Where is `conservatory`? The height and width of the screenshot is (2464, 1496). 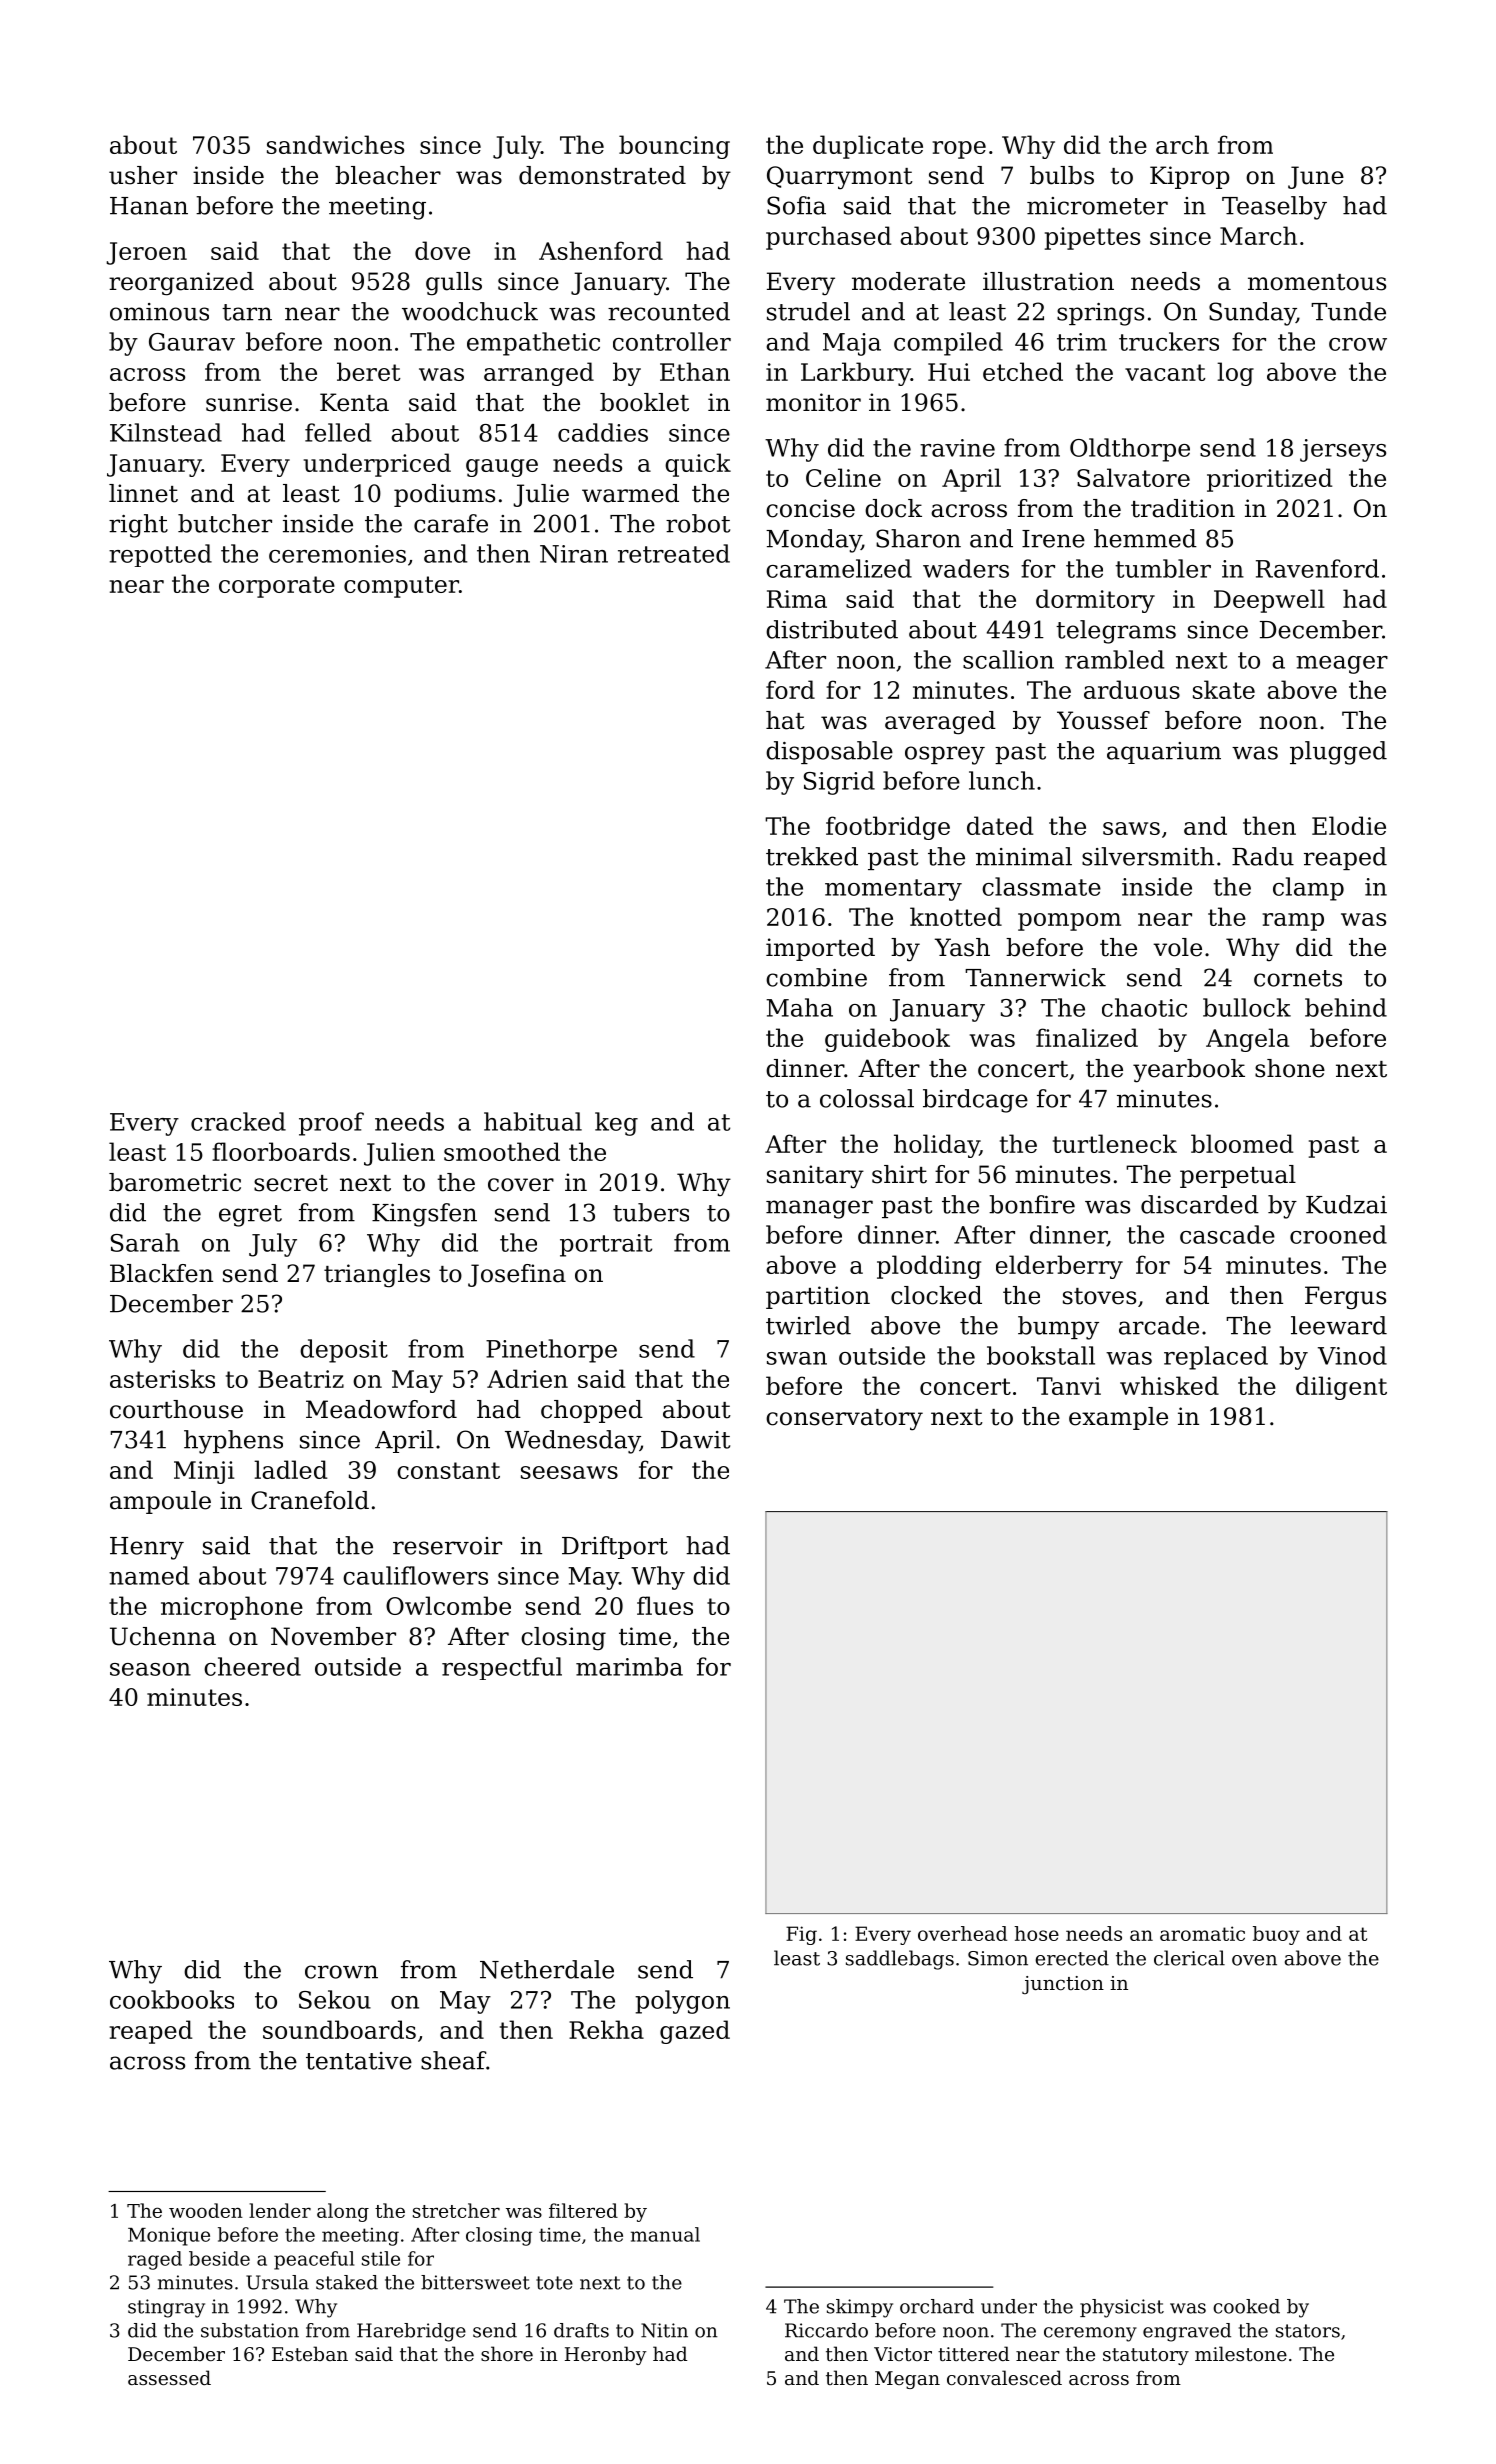
conservatory is located at coordinates (844, 1420).
